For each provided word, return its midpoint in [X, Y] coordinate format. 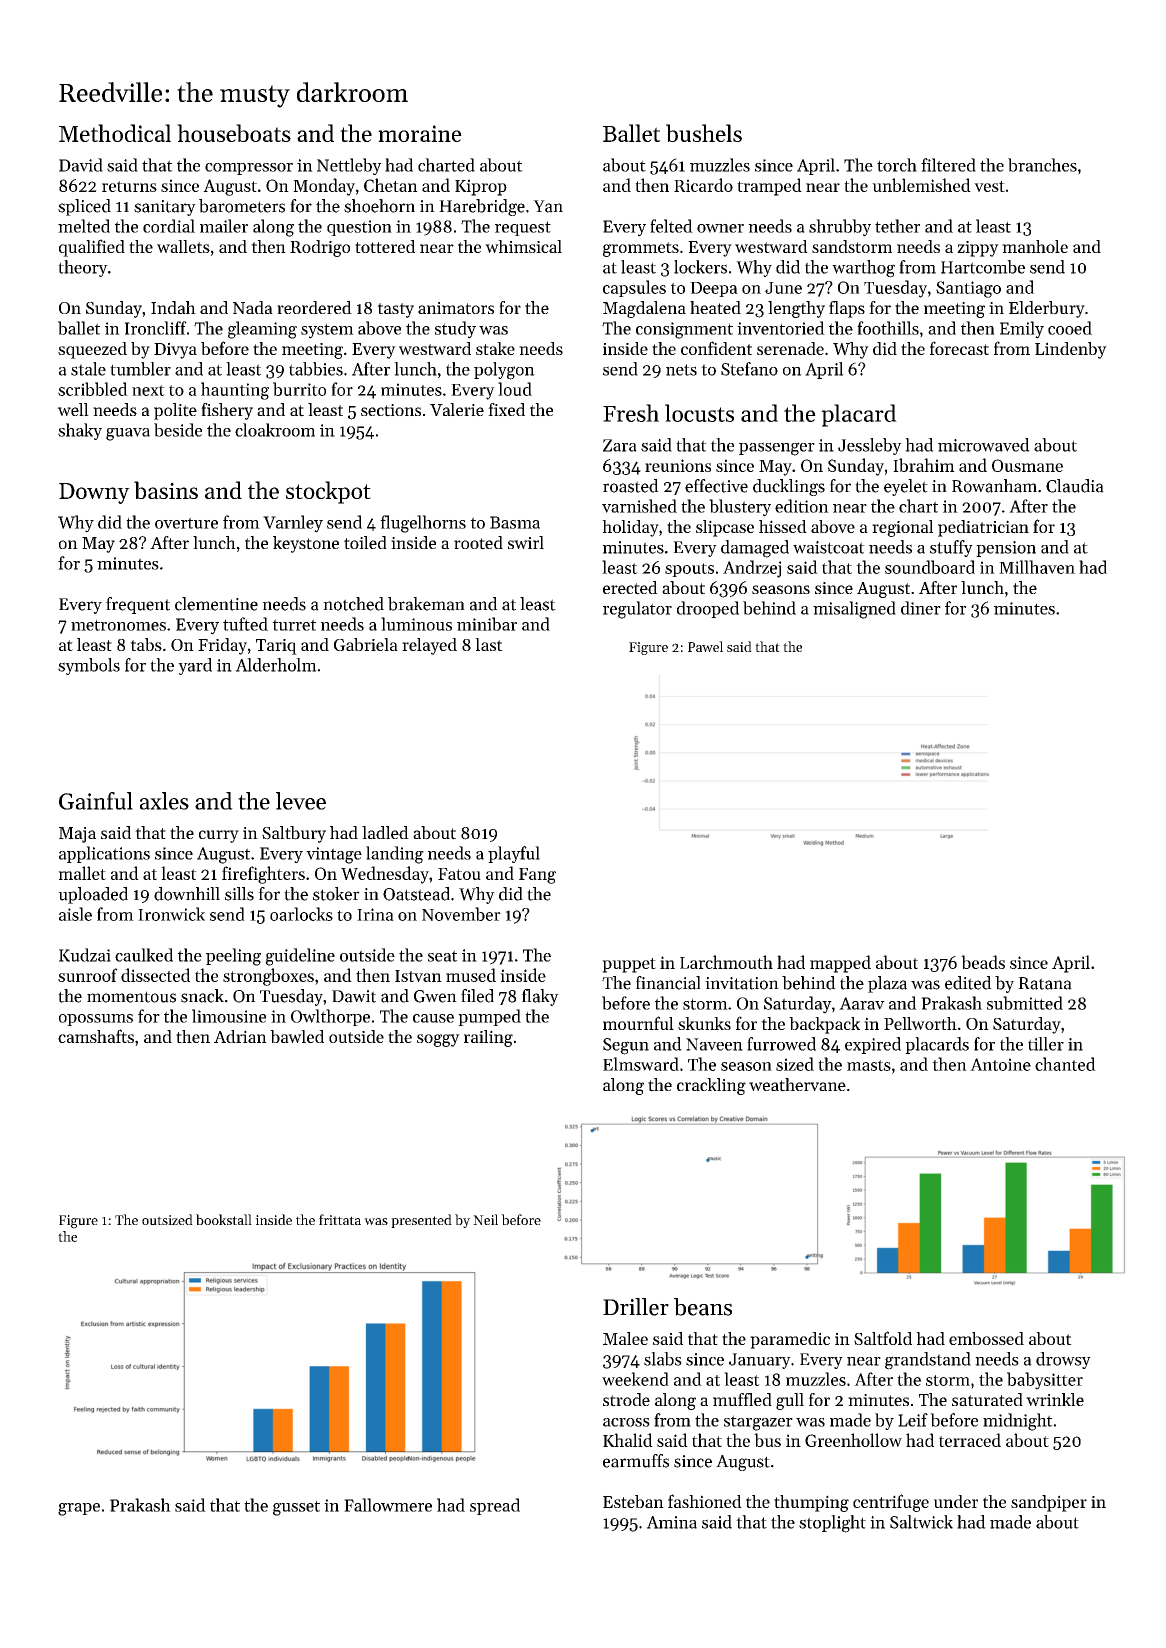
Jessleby [870, 446]
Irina [375, 914]
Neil [485, 1219]
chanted [1065, 1064]
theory [83, 268]
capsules [634, 288]
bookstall [224, 1219]
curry [219, 836]
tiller [1046, 1044]
